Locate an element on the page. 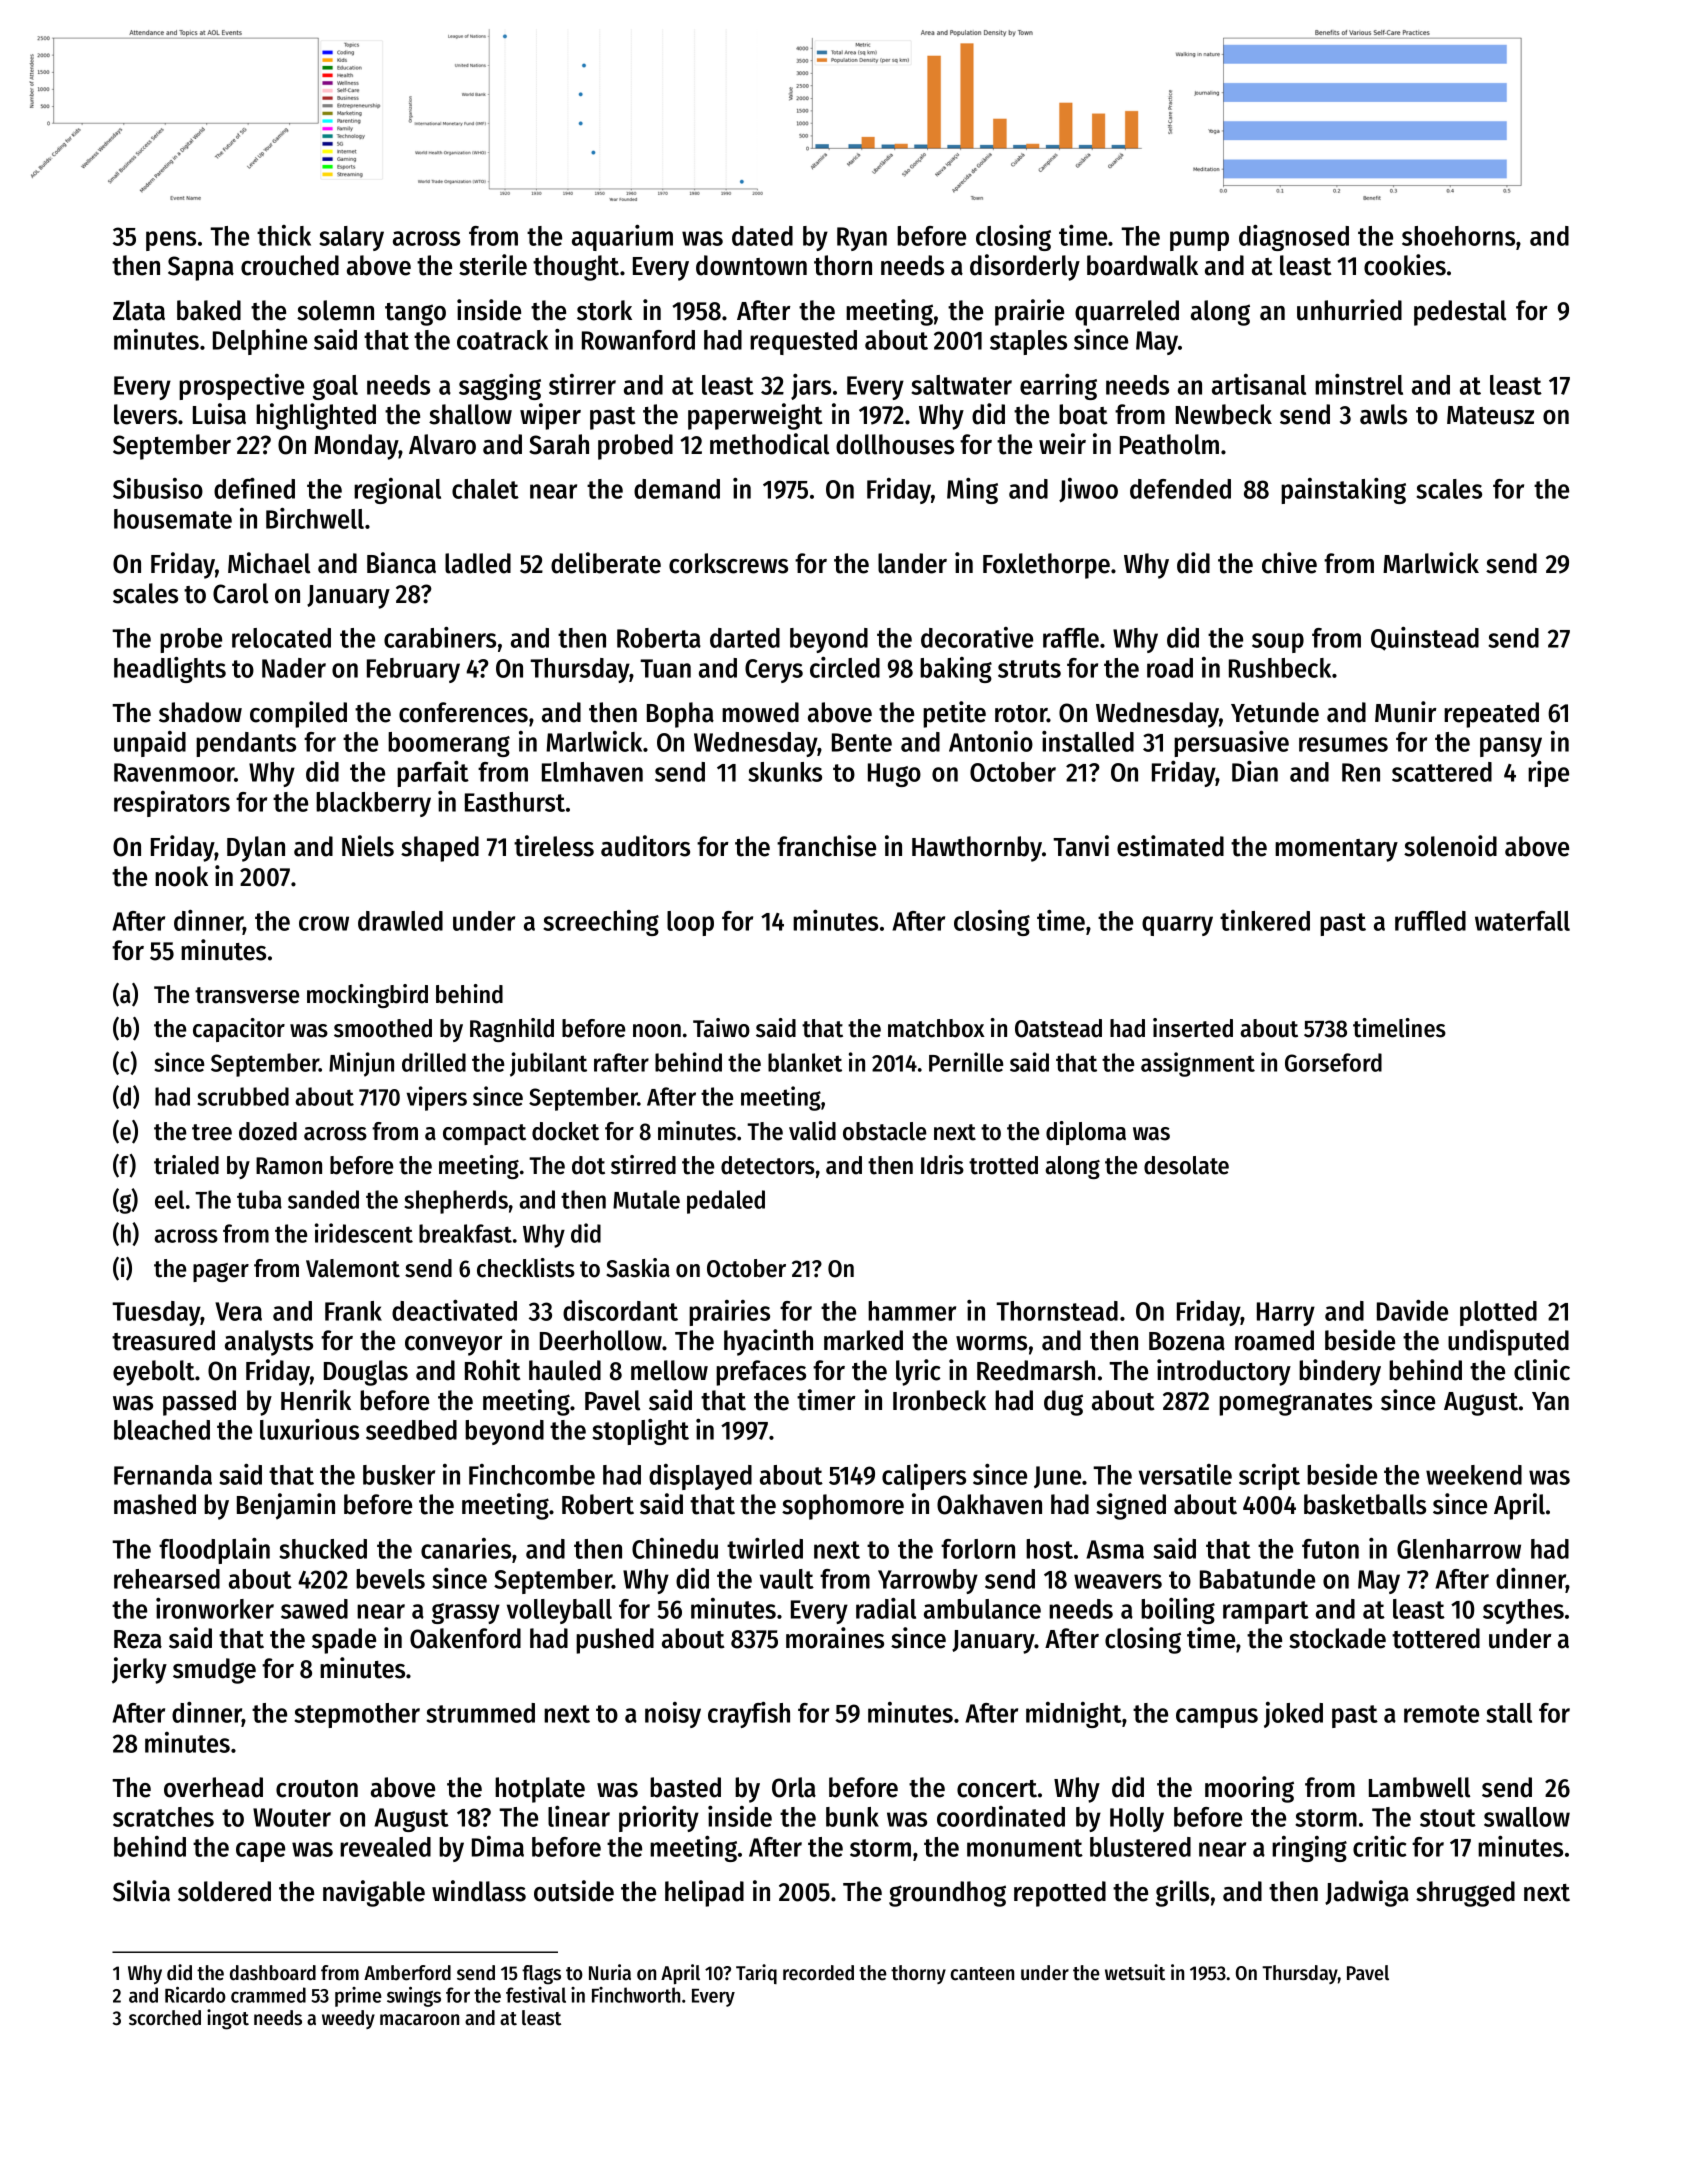 Image resolution: width=1683 pixels, height=2178 pixels. dated is located at coordinates (762, 236).
